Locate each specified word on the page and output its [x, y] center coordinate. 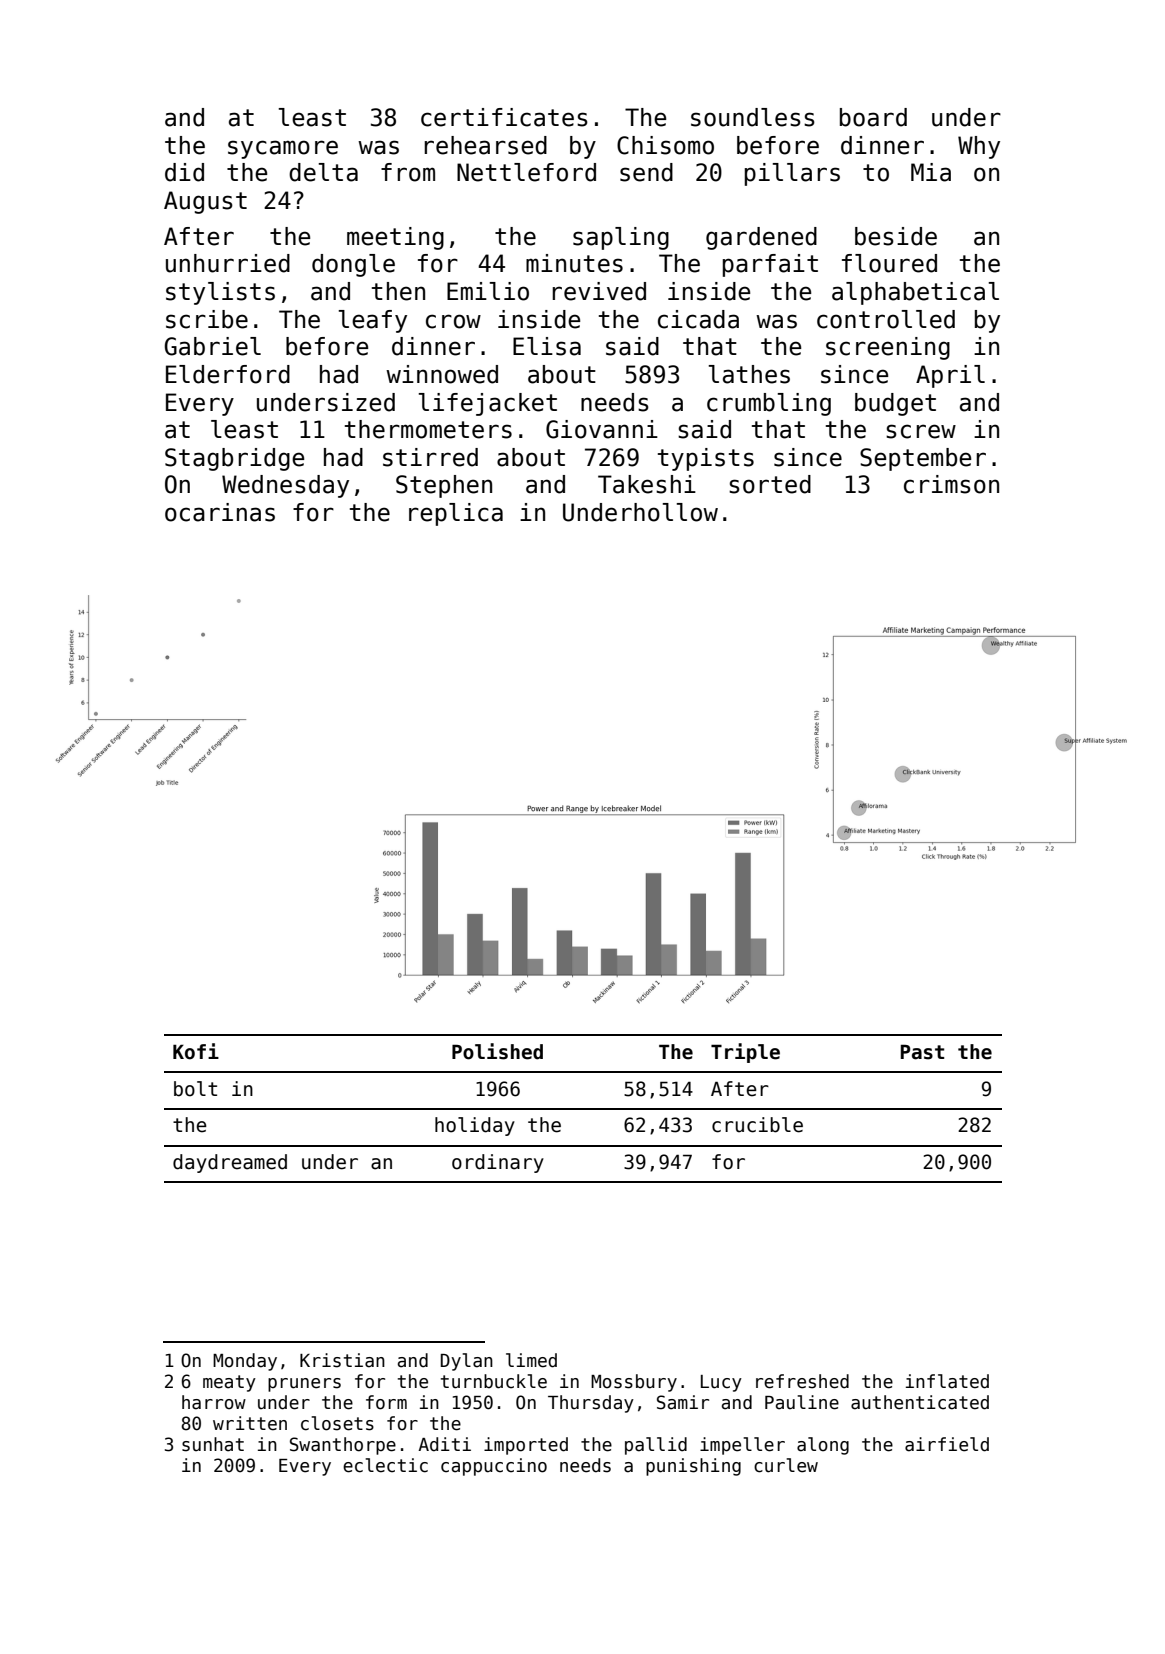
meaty [229, 1383]
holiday [475, 1126]
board [873, 117]
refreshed [802, 1381]
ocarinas [220, 512]
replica [456, 514]
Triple [745, 1053]
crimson [951, 484]
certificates [504, 117]
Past [922, 1052]
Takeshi [647, 484]
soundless [753, 117]
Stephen [444, 486]
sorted [770, 484]
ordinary [498, 1163]
